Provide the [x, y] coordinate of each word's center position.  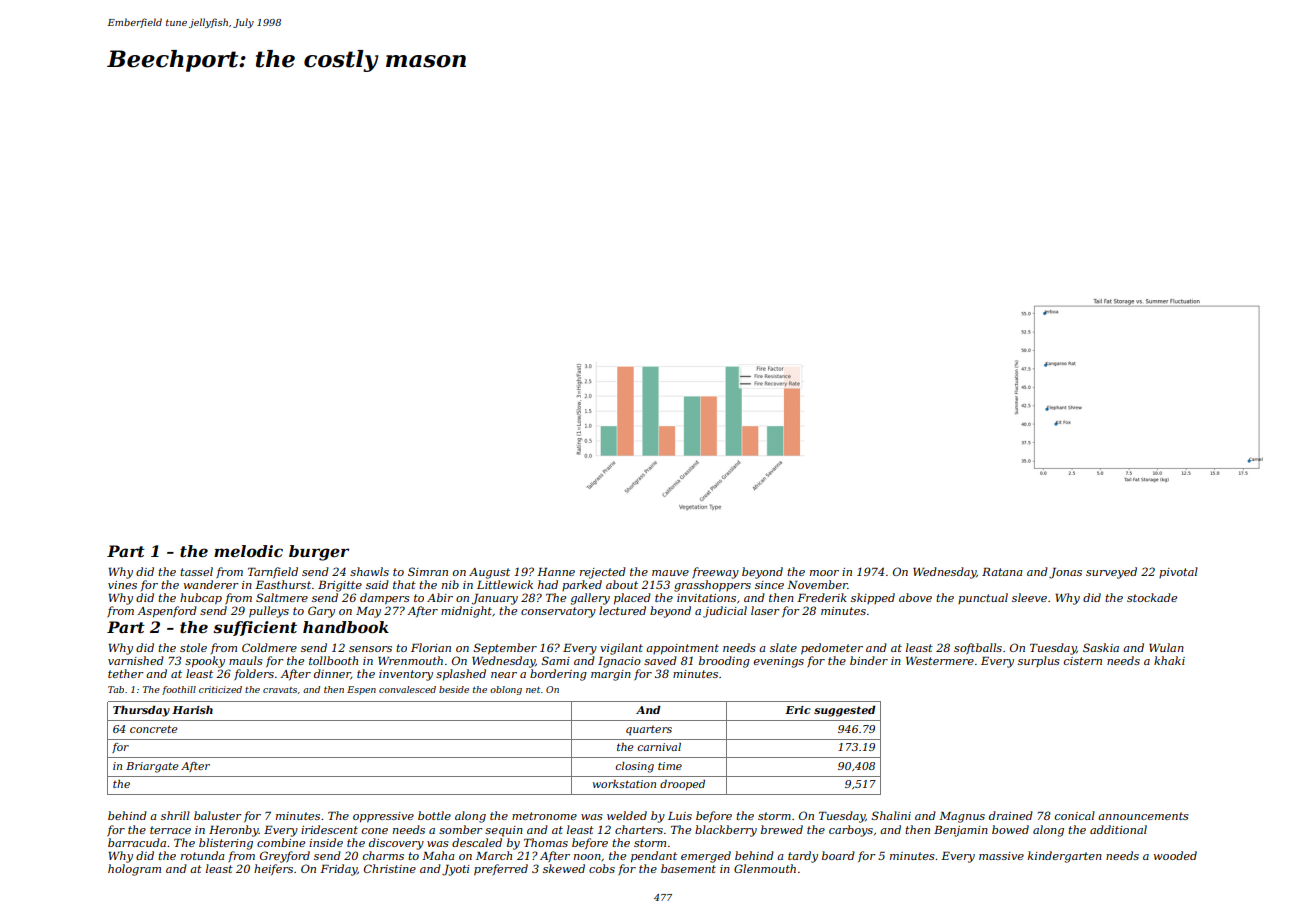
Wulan [1166, 647]
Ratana [1002, 572]
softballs [978, 649]
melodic [248, 551]
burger [319, 553]
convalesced [407, 689]
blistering [226, 844]
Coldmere [269, 647]
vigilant [621, 649]
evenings [779, 662]
